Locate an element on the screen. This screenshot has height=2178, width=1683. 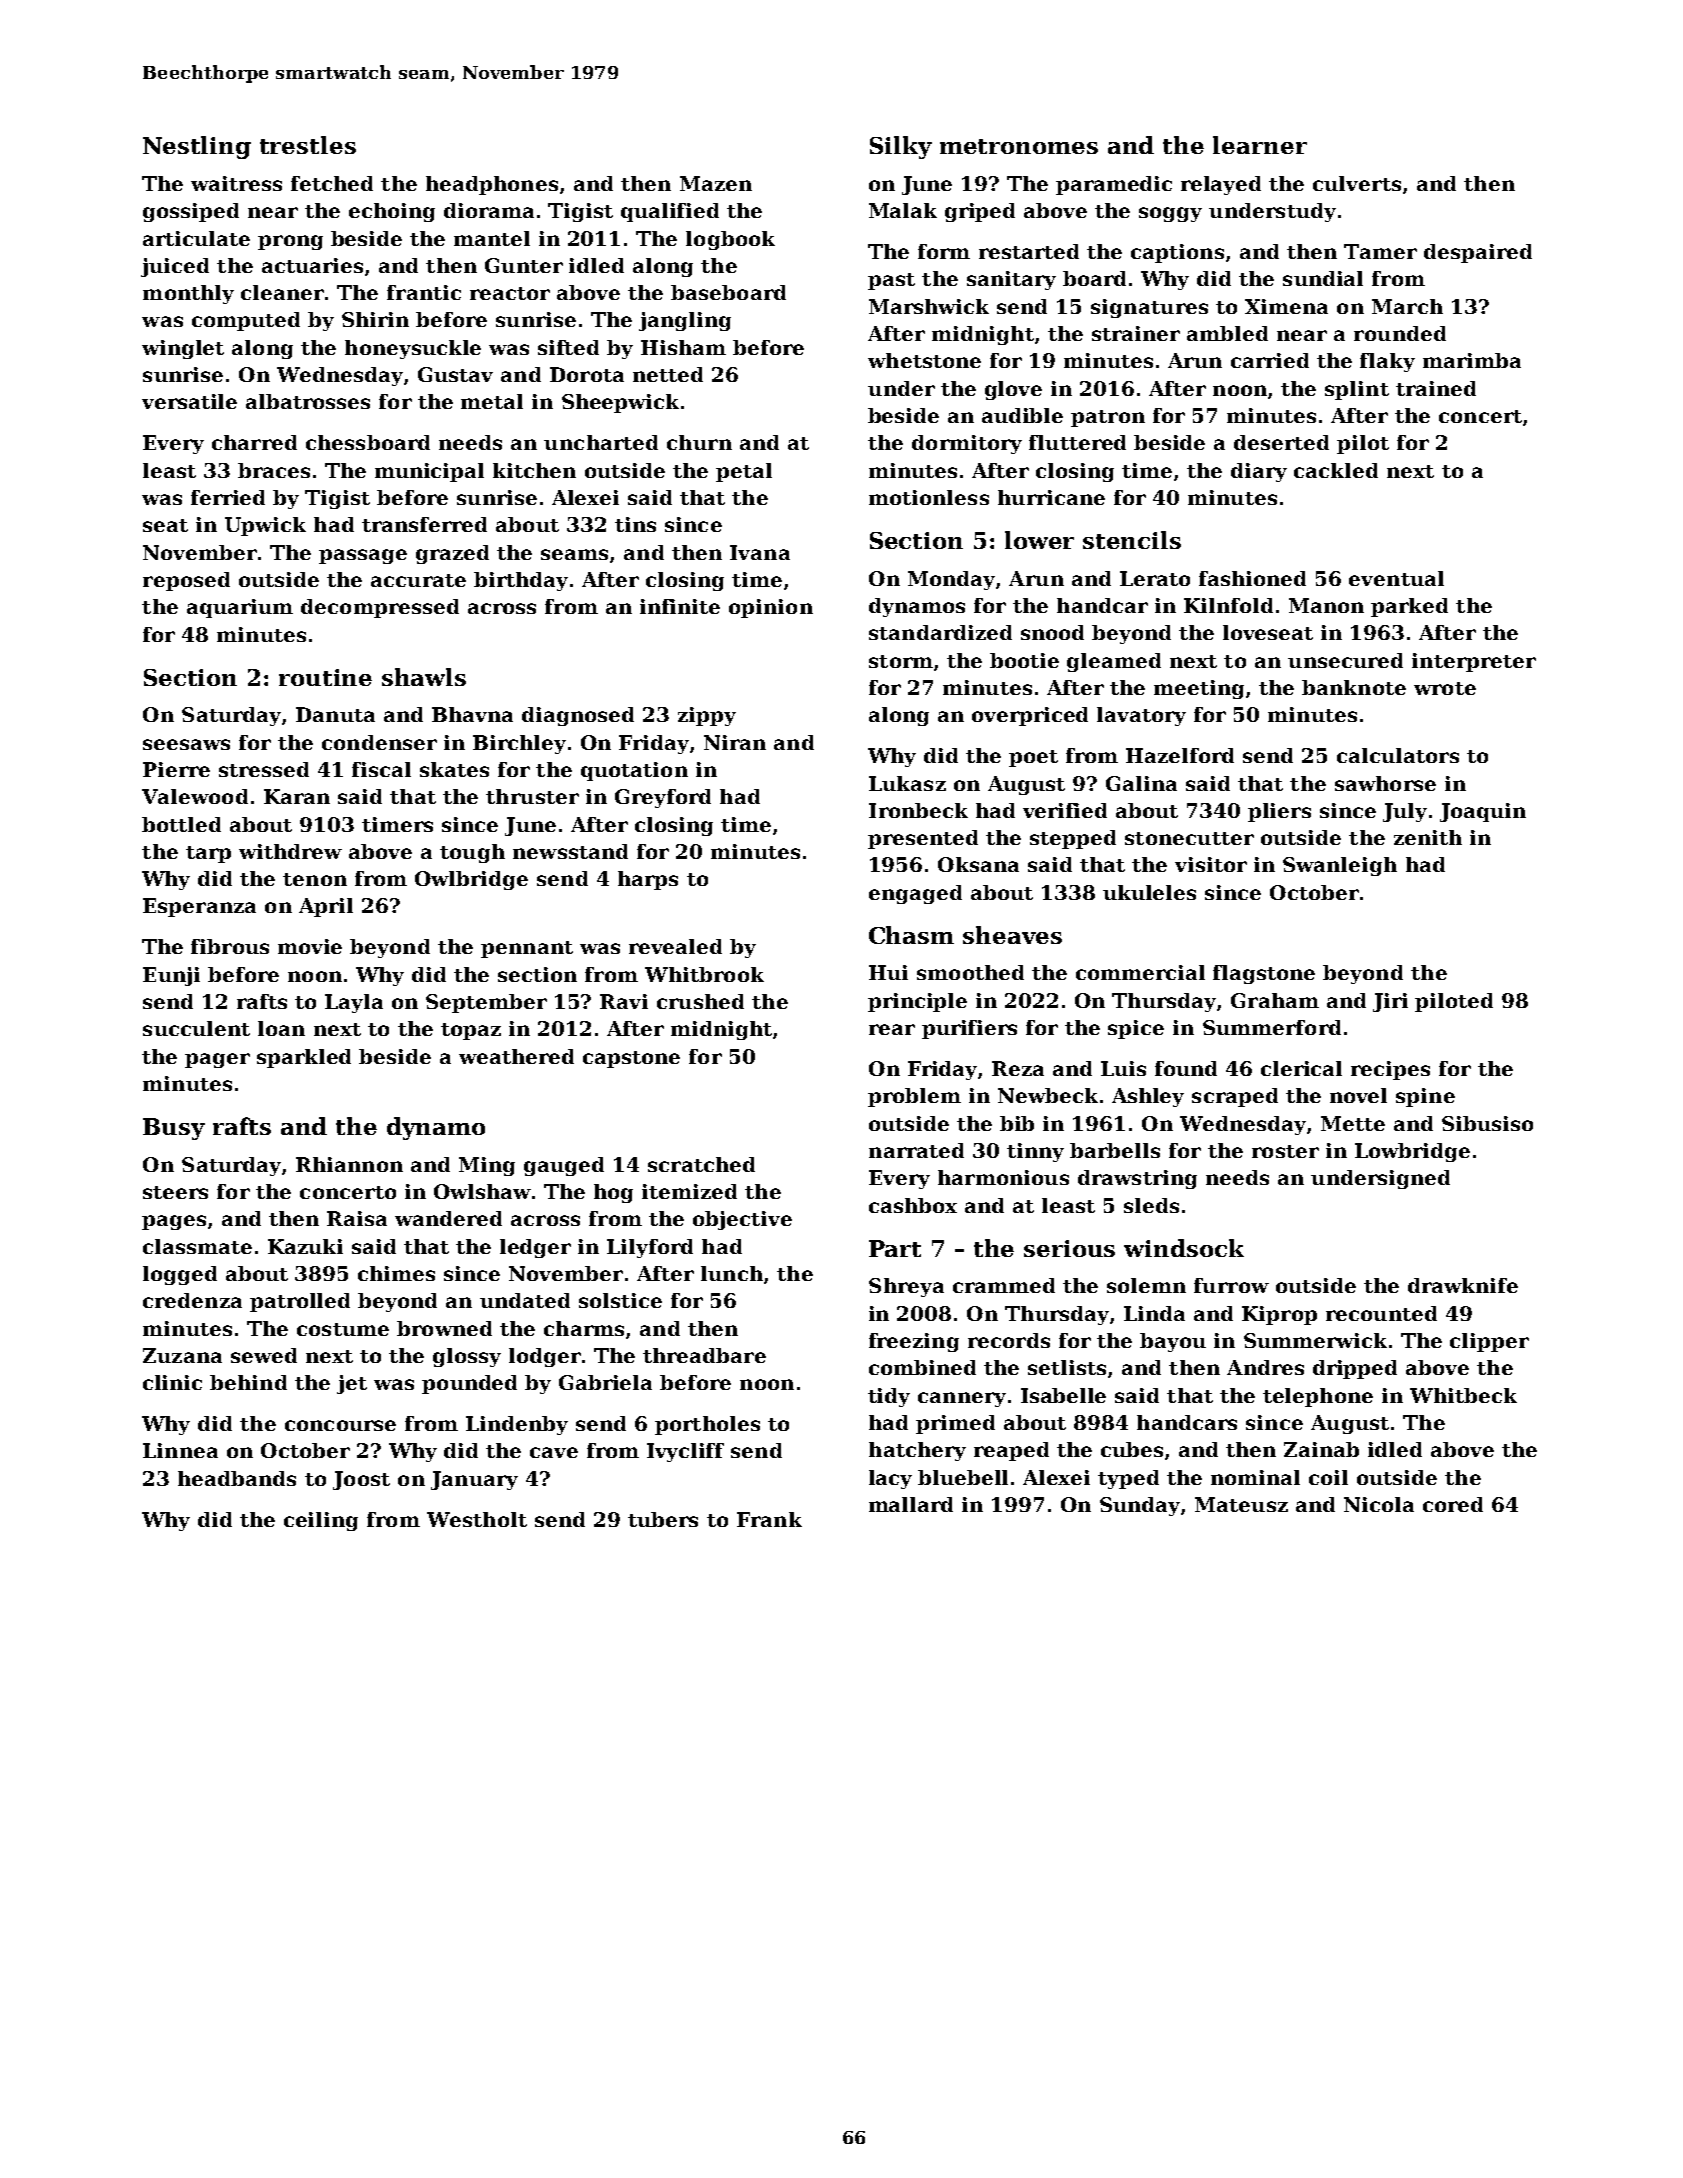
Linda is located at coordinates (1154, 1313).
